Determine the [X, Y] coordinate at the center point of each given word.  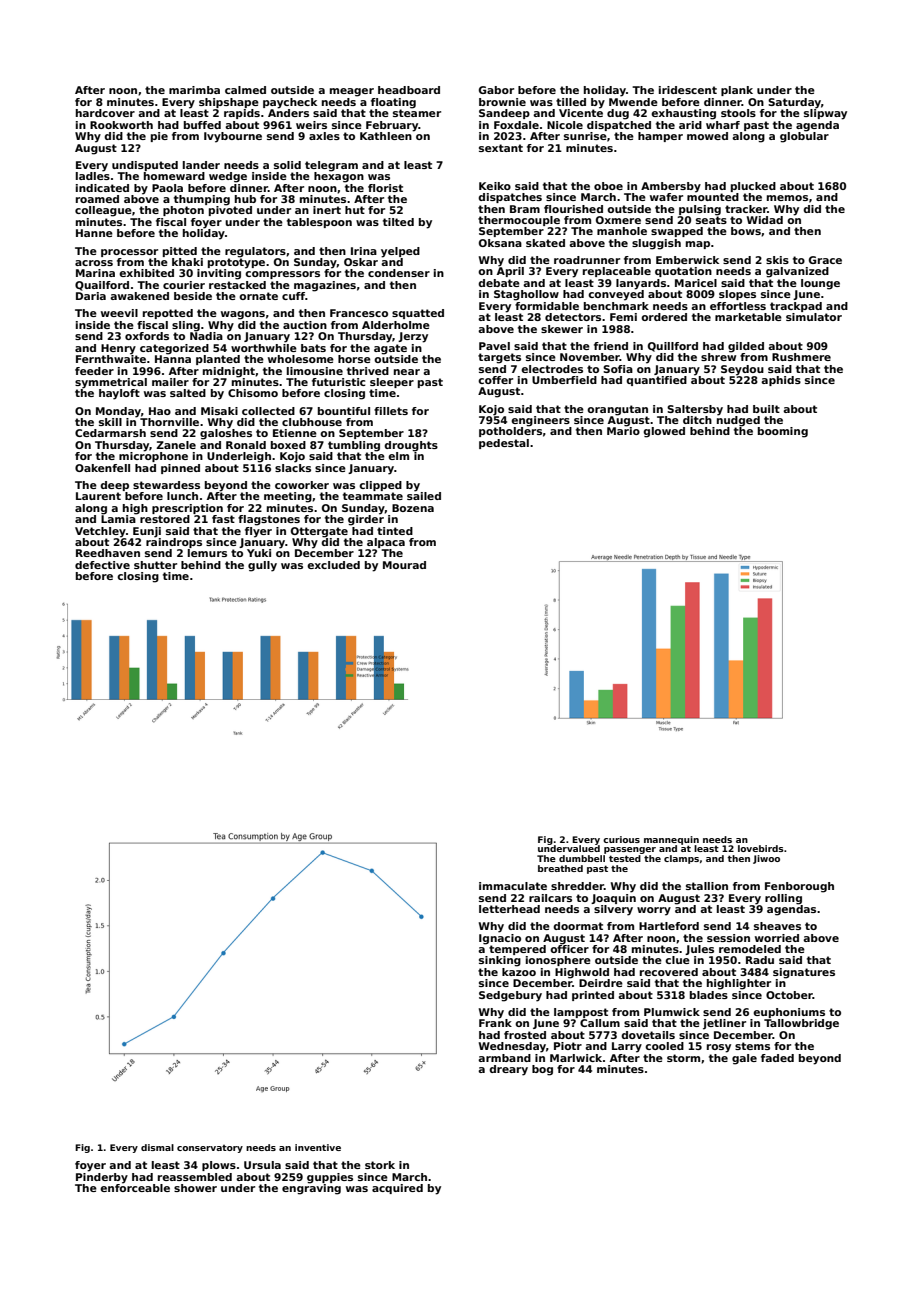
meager [352, 92]
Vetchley [100, 532]
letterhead [509, 909]
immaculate [513, 886]
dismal [157, 1147]
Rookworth [121, 125]
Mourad [404, 565]
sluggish [656, 244]
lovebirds [761, 848]
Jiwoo [766, 859]
